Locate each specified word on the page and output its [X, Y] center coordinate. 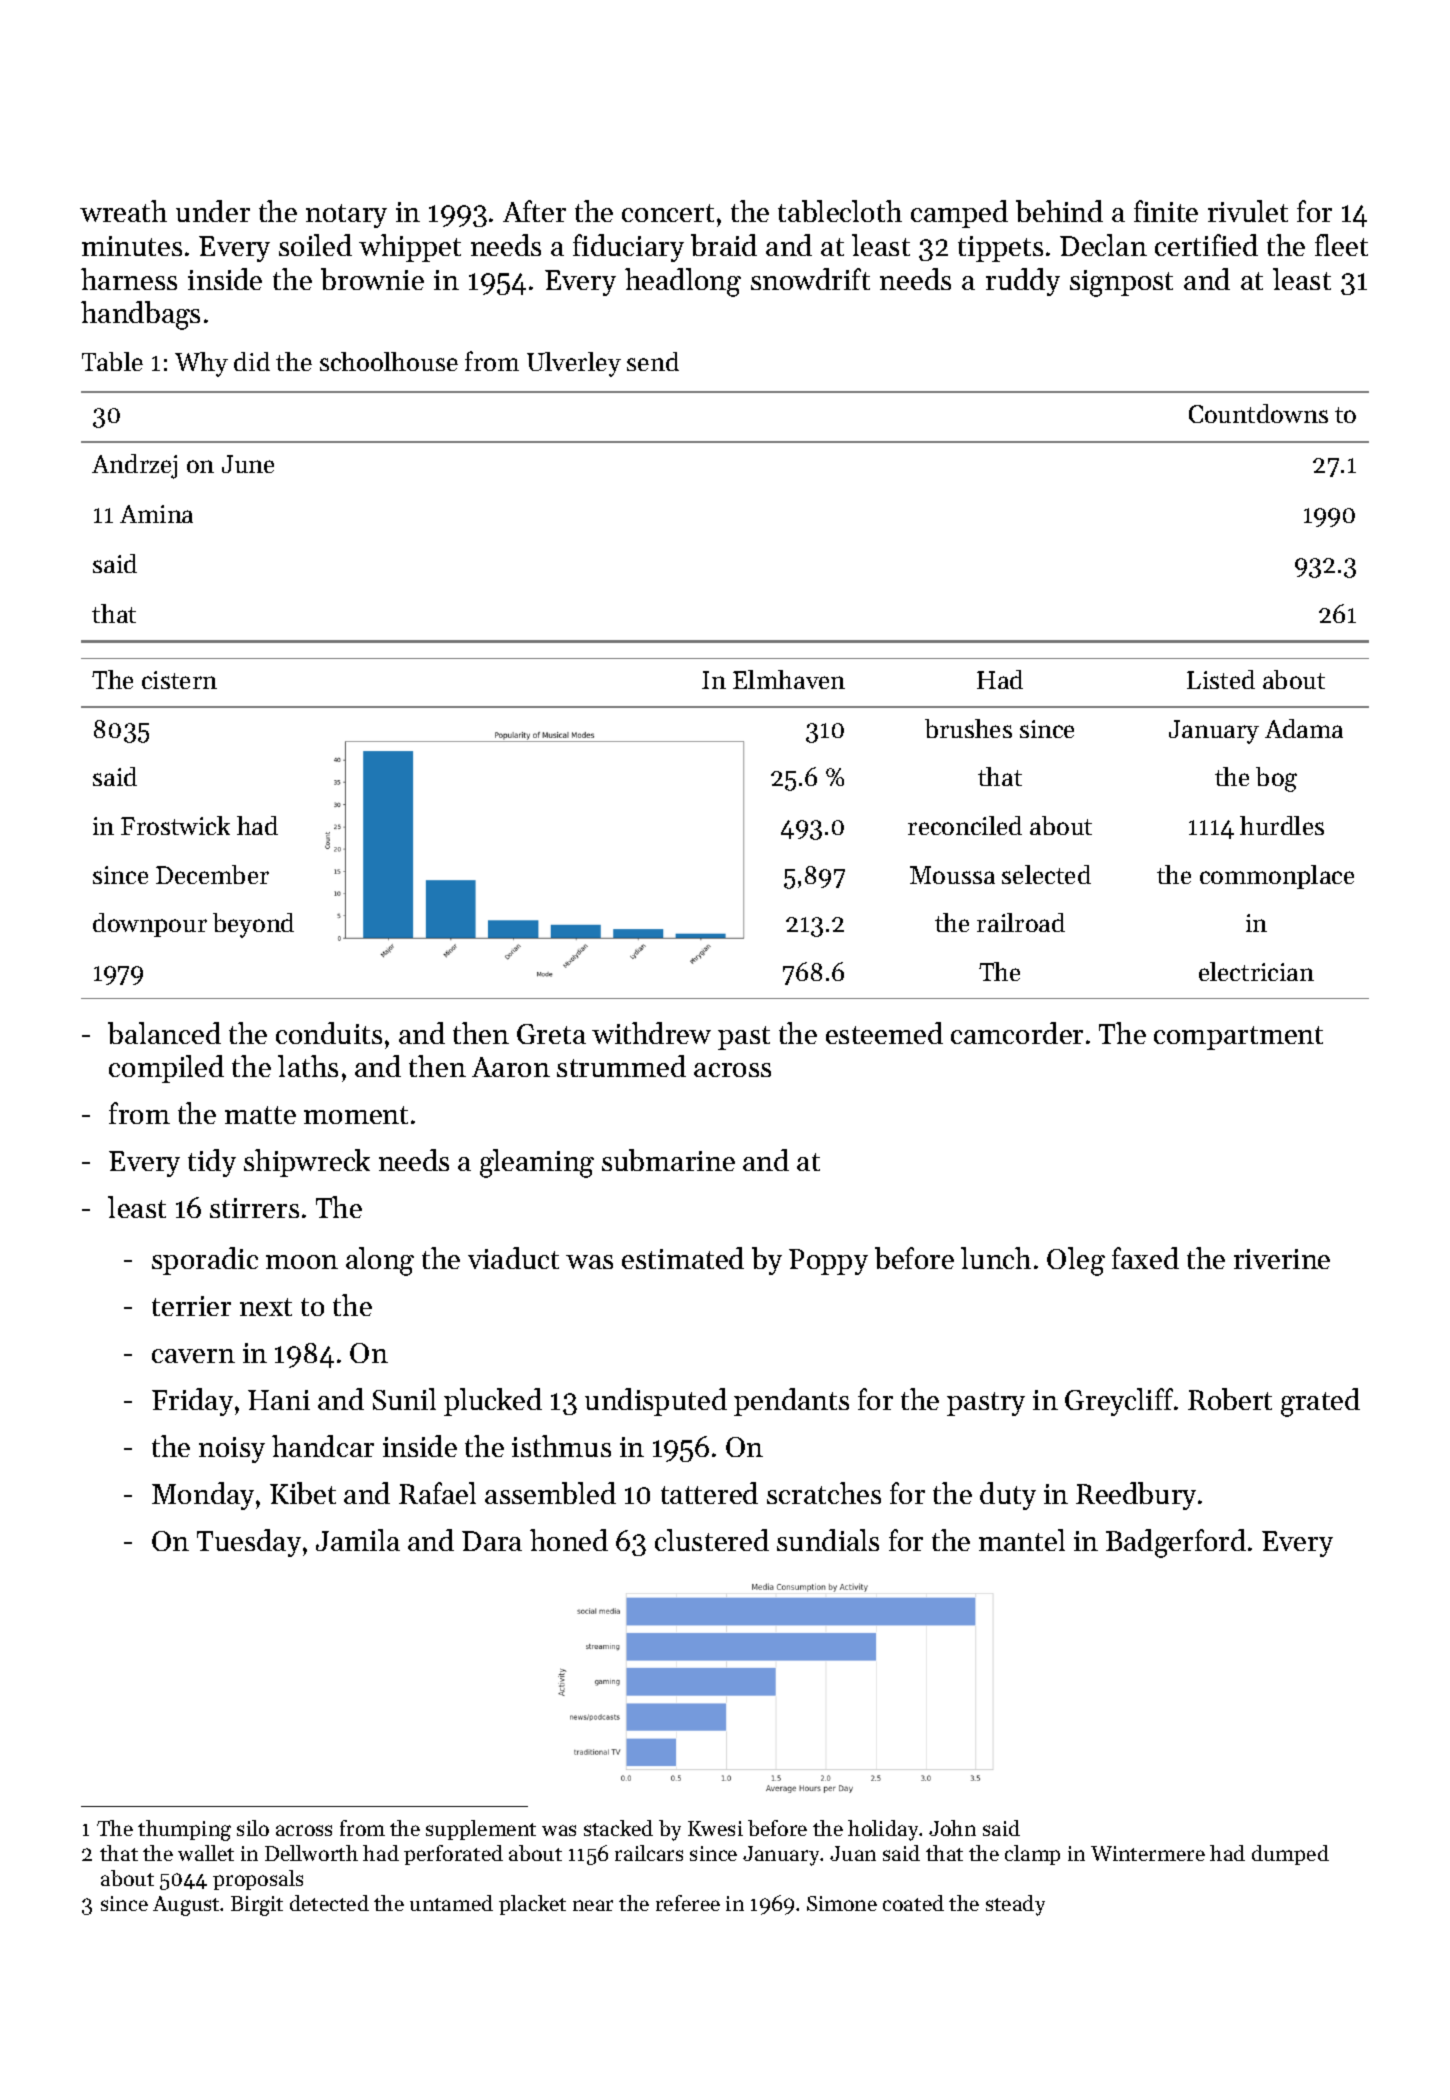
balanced [164, 1033]
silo [253, 1828]
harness [129, 279]
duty [1008, 1496]
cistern [179, 680]
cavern [193, 1356]
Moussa [952, 875]
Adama [1304, 728]
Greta [551, 1034]
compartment [1238, 1038]
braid [724, 245]
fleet [1341, 245]
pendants [791, 1402]
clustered [712, 1540]
